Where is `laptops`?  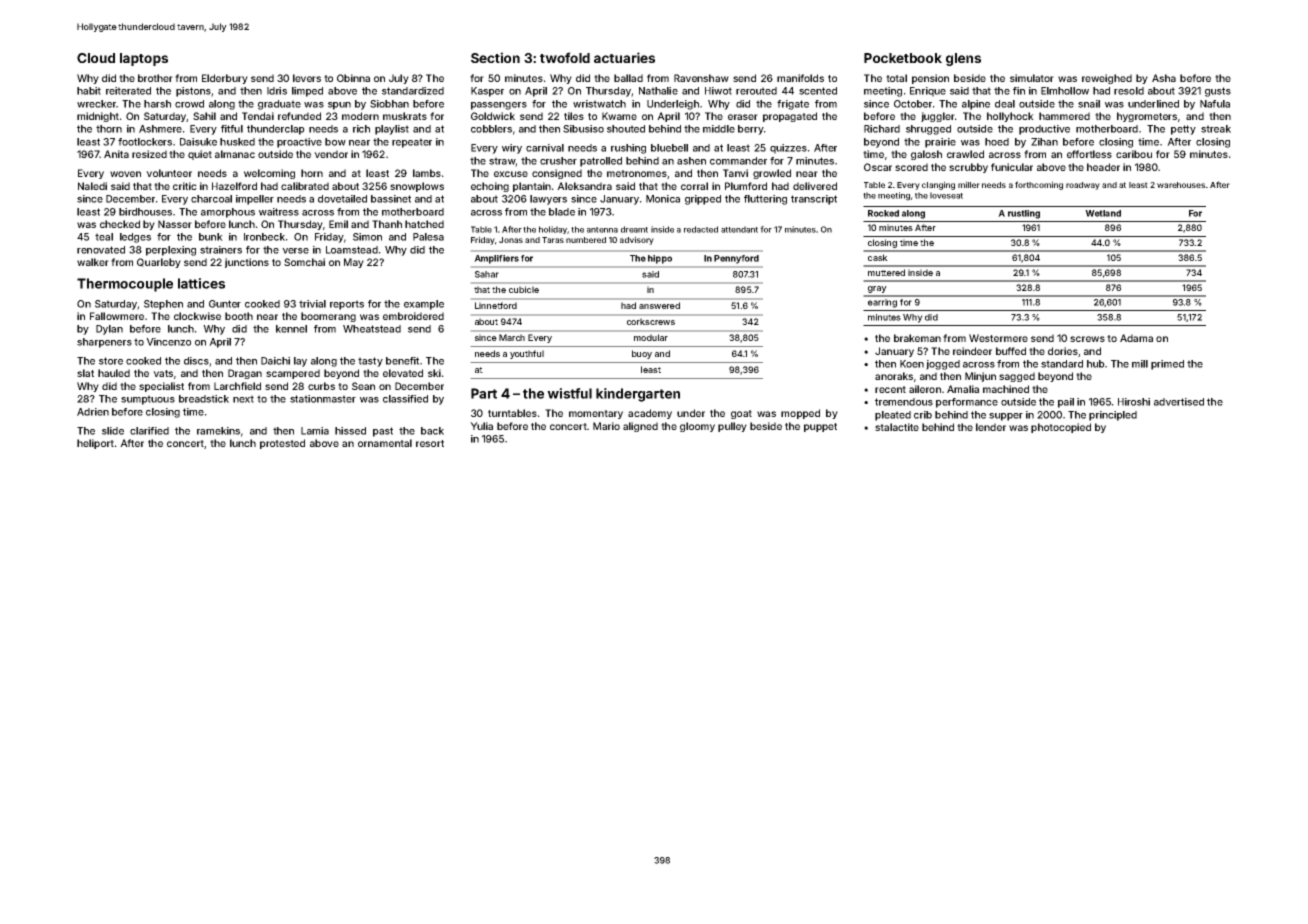
laptops is located at coordinates (144, 59).
